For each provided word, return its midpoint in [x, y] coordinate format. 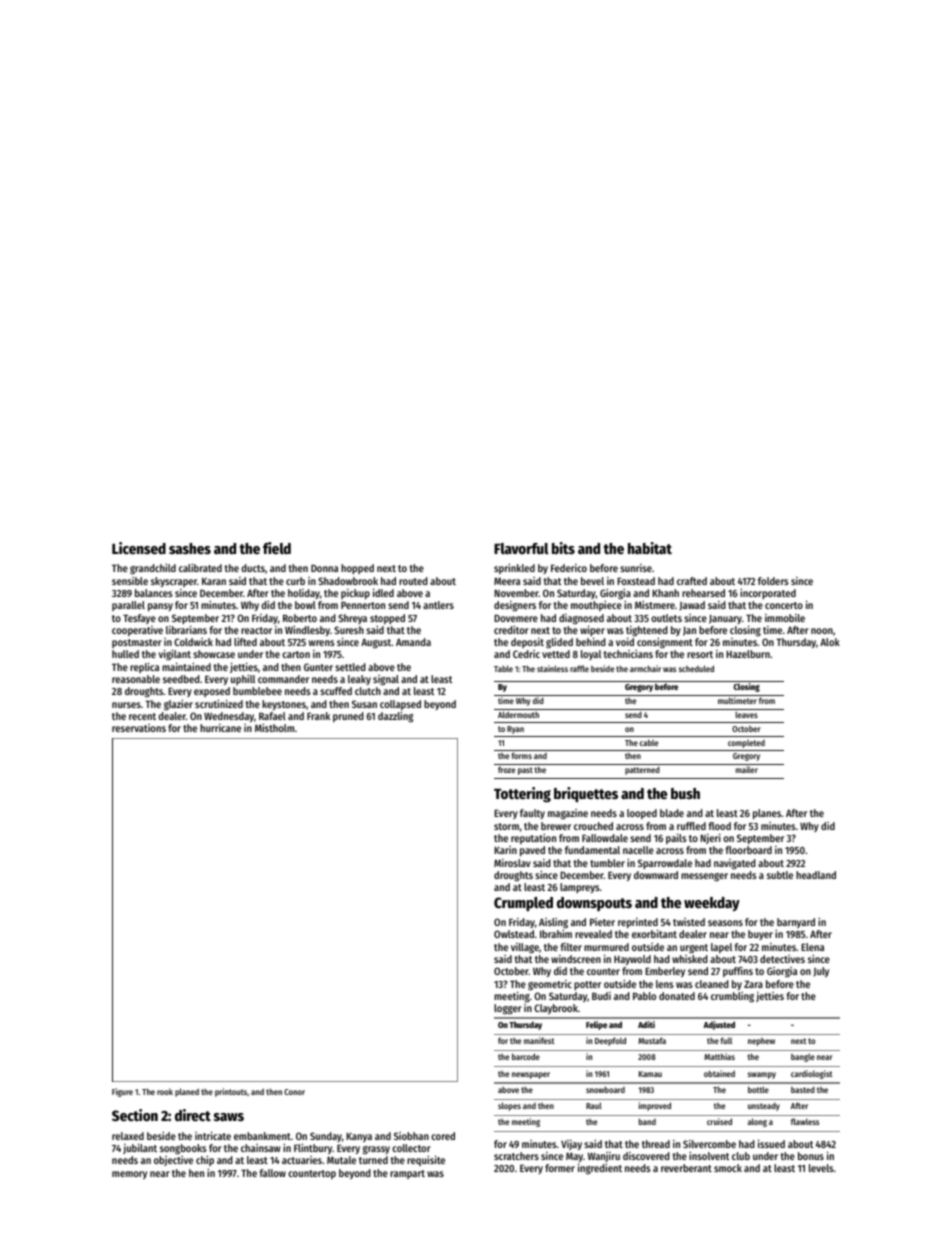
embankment [262, 1136]
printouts [231, 1092]
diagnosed [581, 619]
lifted [245, 642]
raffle [579, 668]
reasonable [136, 679]
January [725, 619]
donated [677, 996]
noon [822, 631]
